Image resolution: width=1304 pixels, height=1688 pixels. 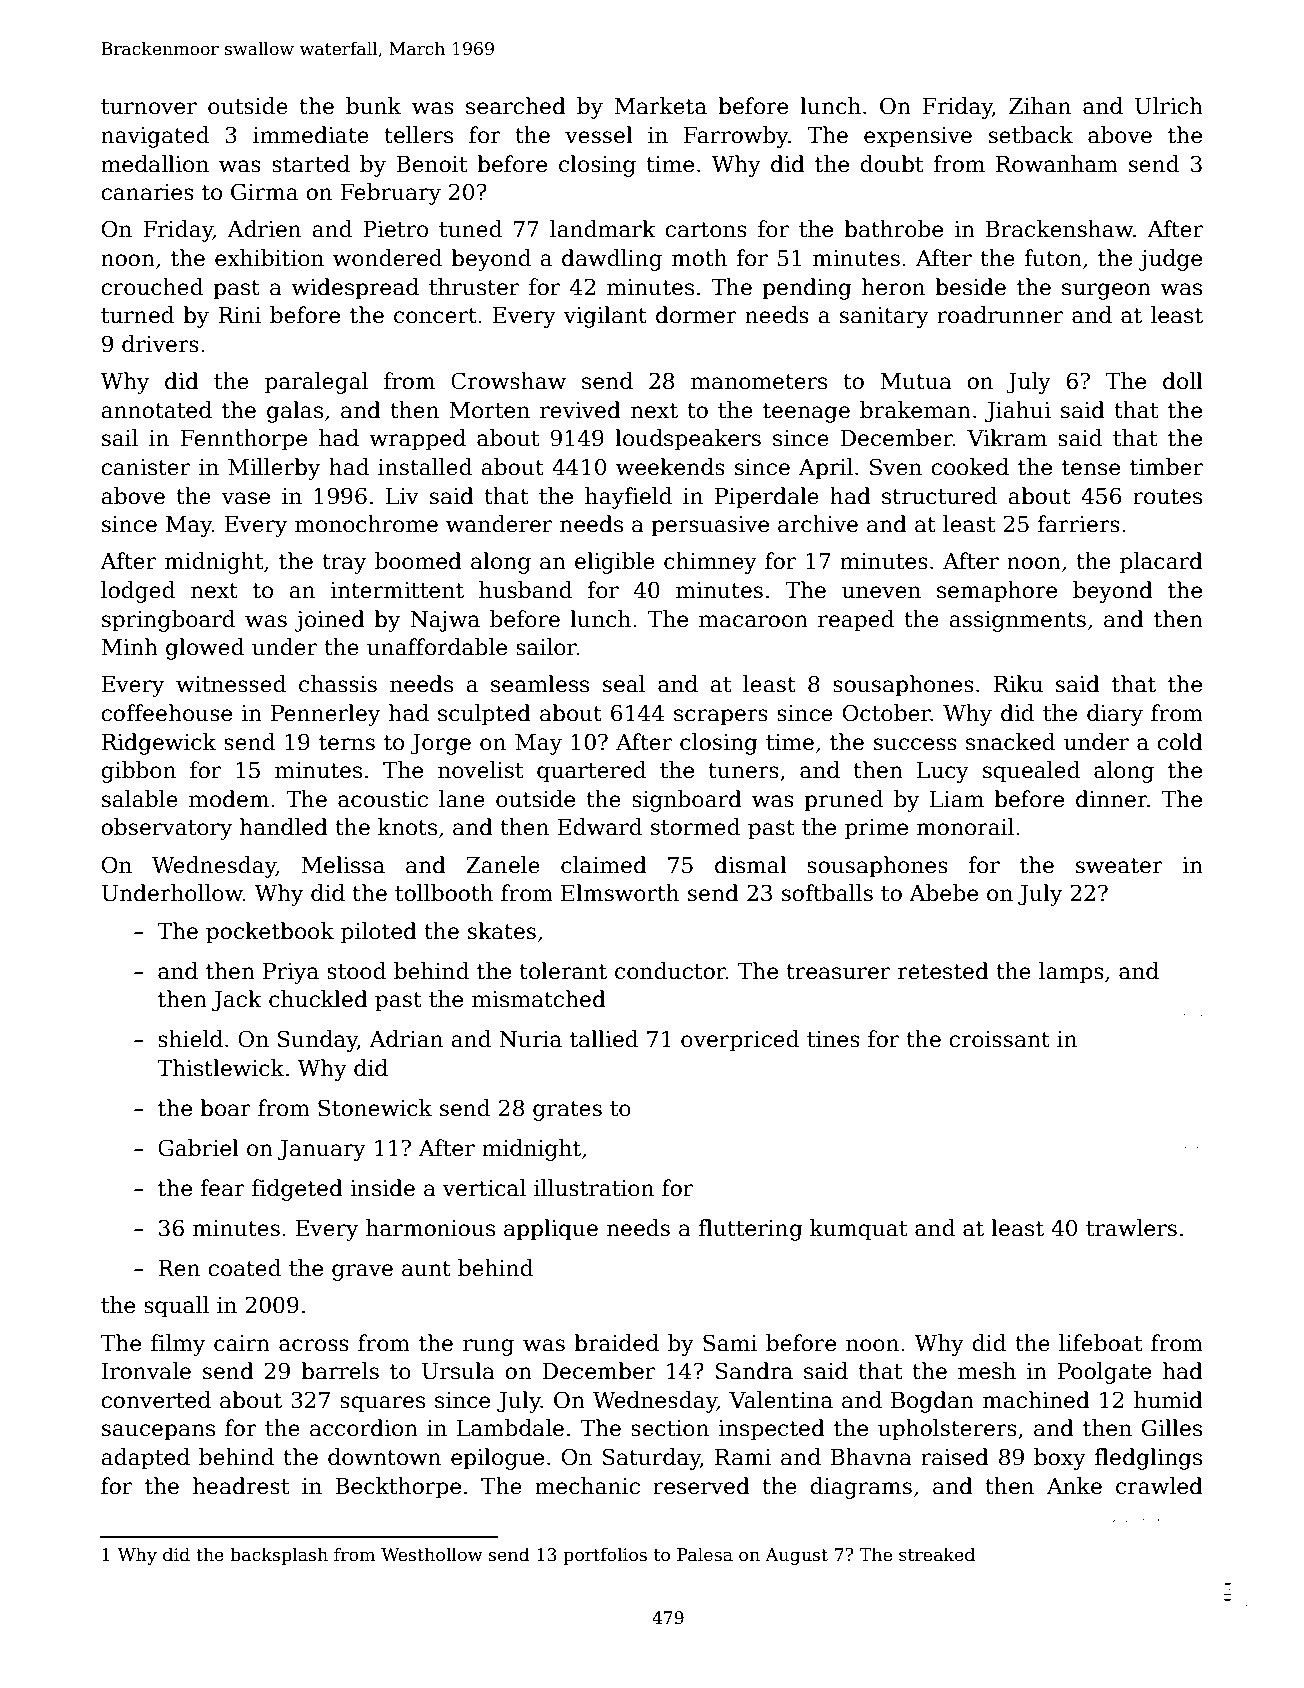 What do you see at coordinates (137, 315) in the document?
I see `turned` at bounding box center [137, 315].
